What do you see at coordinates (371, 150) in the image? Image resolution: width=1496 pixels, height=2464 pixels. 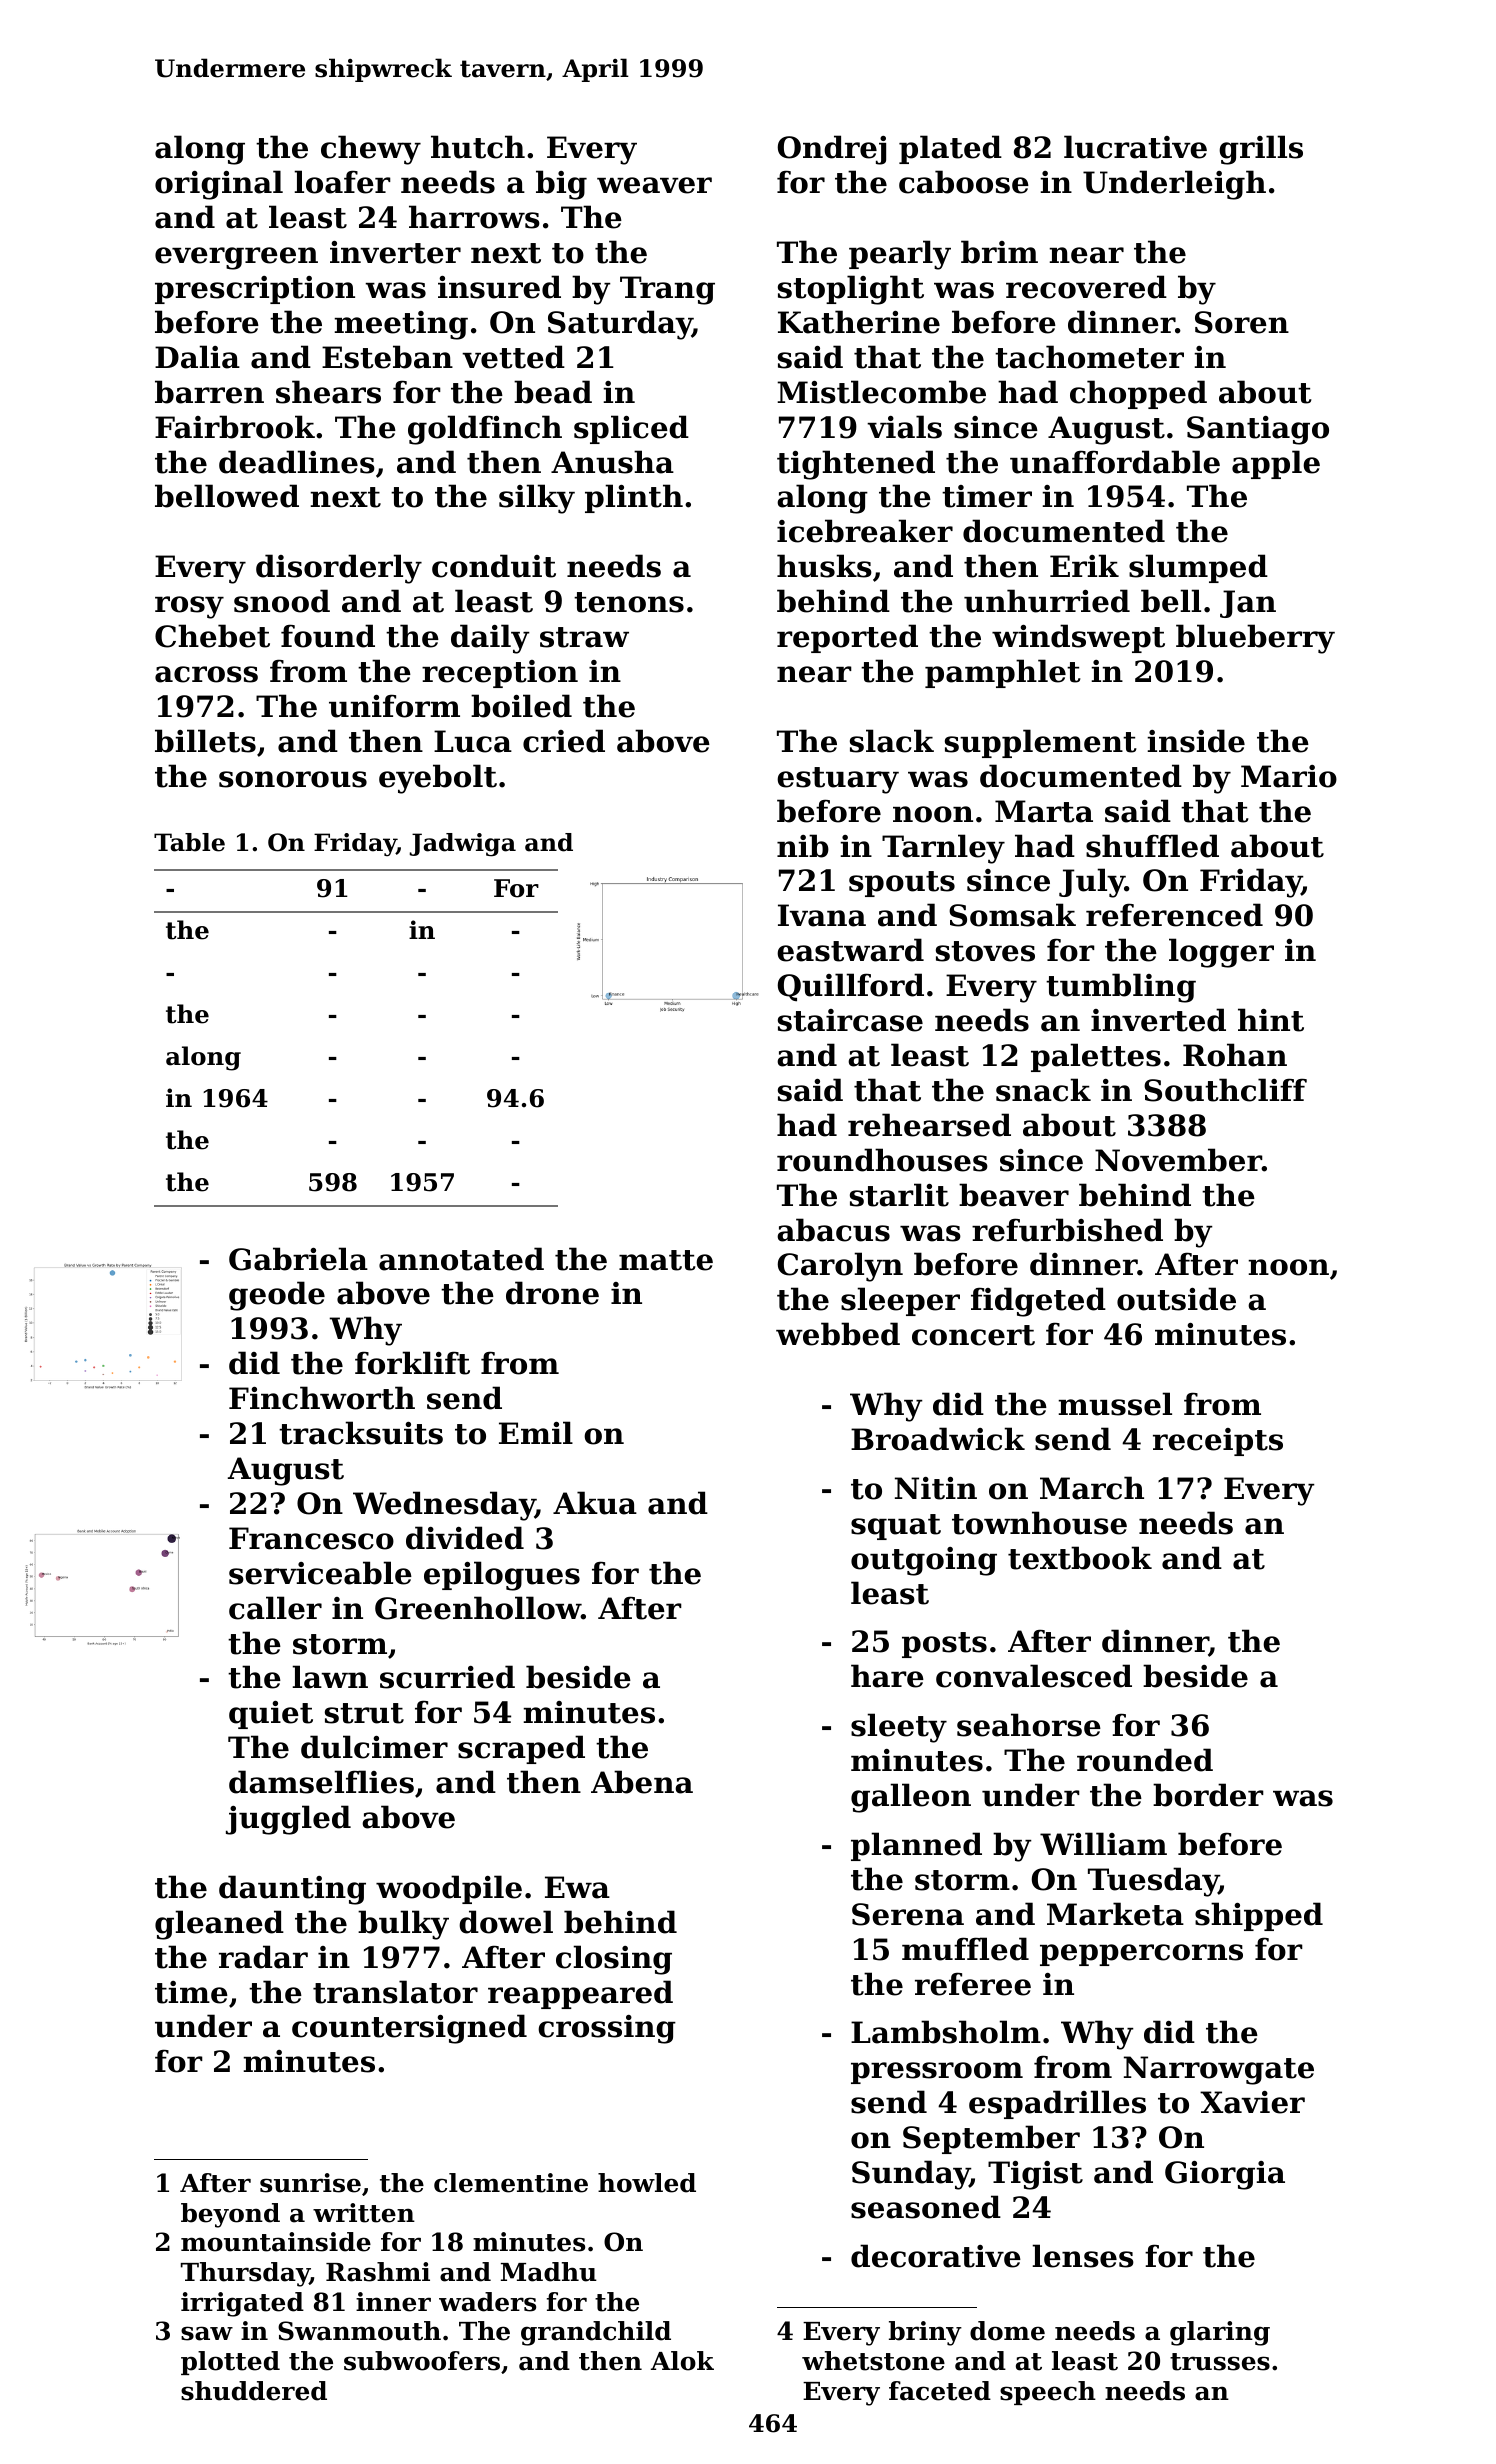 I see `chewy` at bounding box center [371, 150].
